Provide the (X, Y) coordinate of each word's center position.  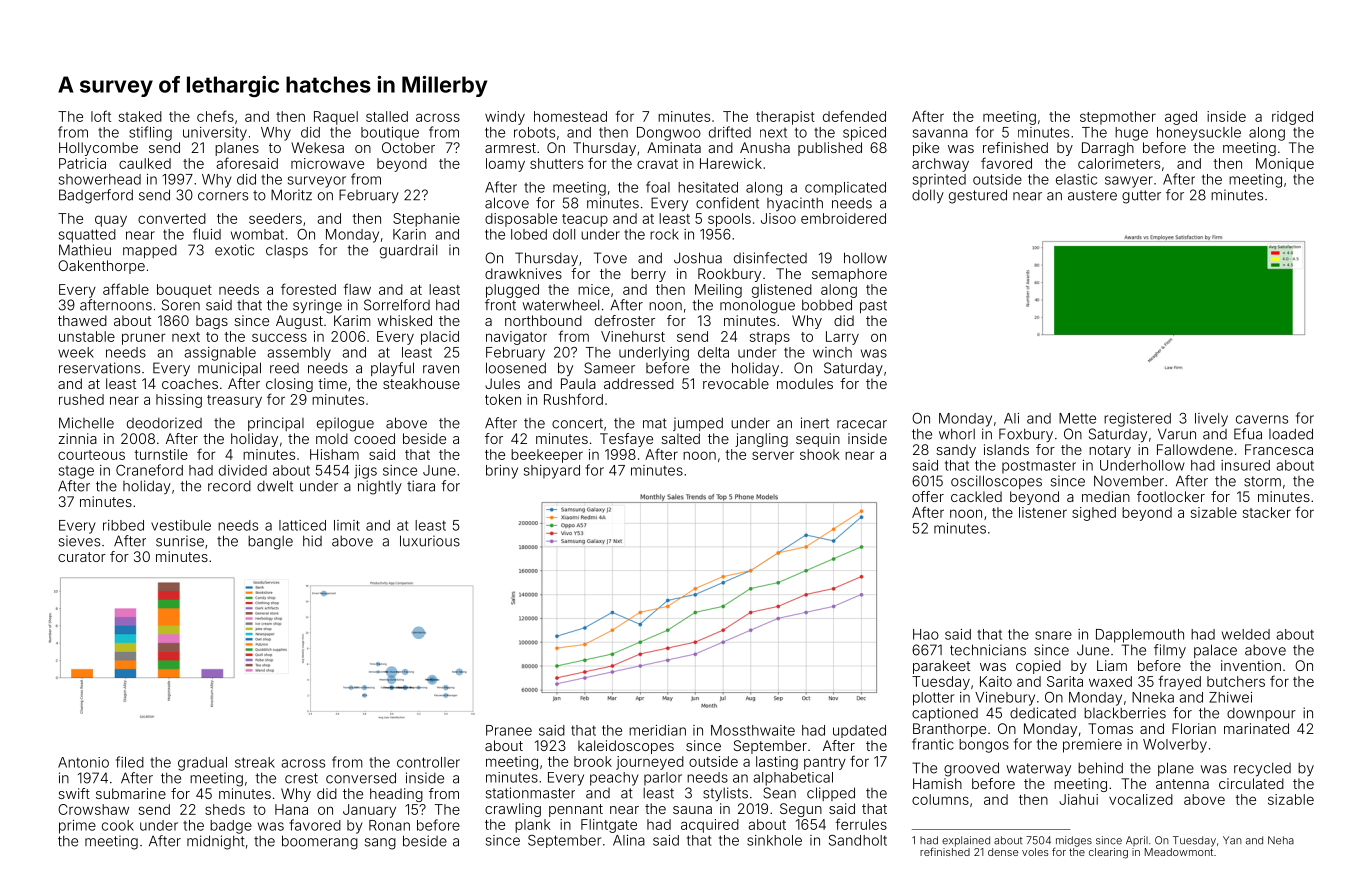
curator (82, 557)
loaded (1291, 434)
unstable (87, 336)
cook (118, 825)
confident (727, 203)
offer (928, 496)
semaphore (849, 275)
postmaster (1039, 467)
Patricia (82, 163)
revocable (736, 383)
